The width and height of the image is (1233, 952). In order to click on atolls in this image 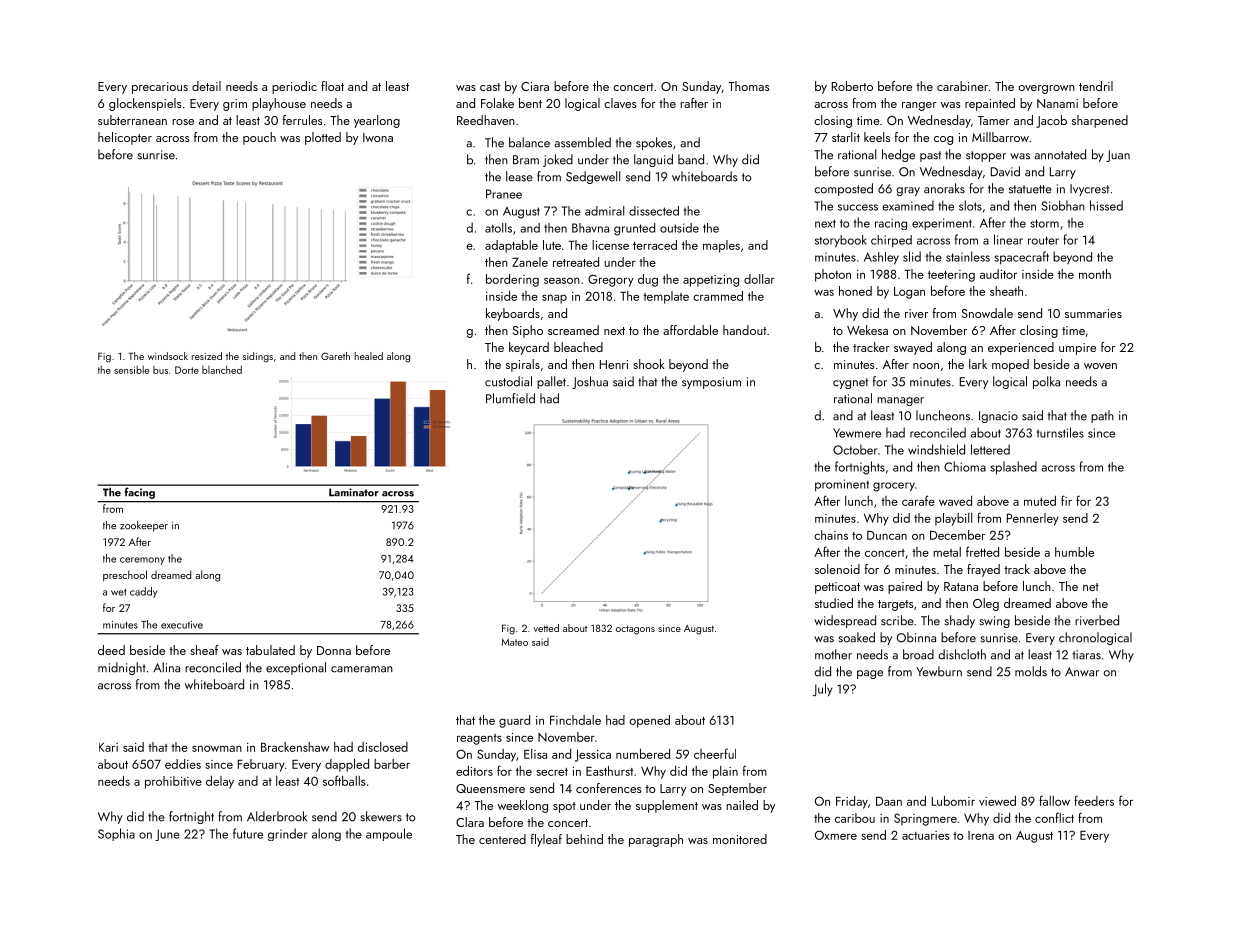, I will do `click(498, 228)`.
